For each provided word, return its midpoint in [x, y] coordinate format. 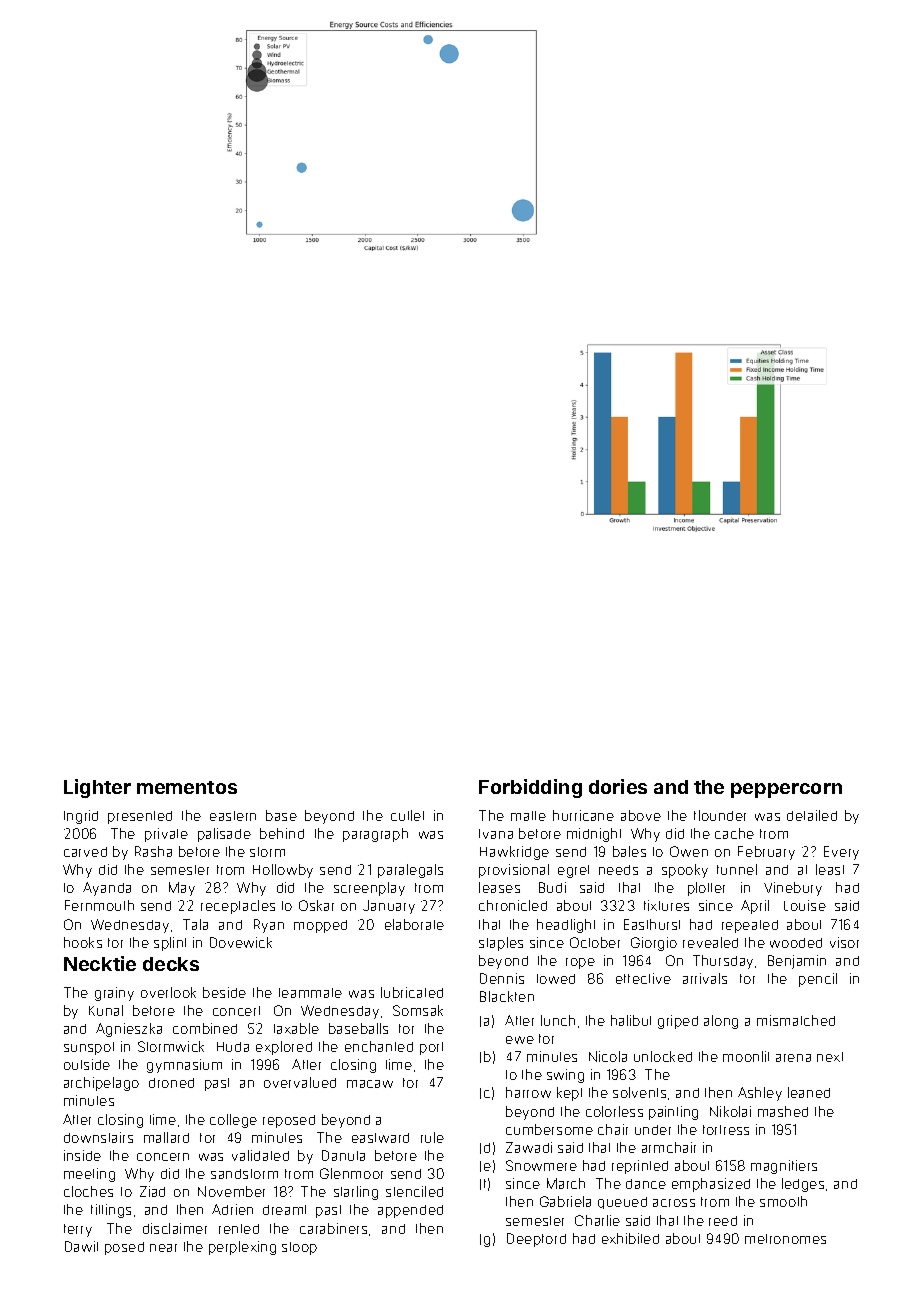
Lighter [97, 788]
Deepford [536, 1240]
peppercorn [786, 790]
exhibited [630, 1238]
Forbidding [530, 788]
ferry [78, 1230]
